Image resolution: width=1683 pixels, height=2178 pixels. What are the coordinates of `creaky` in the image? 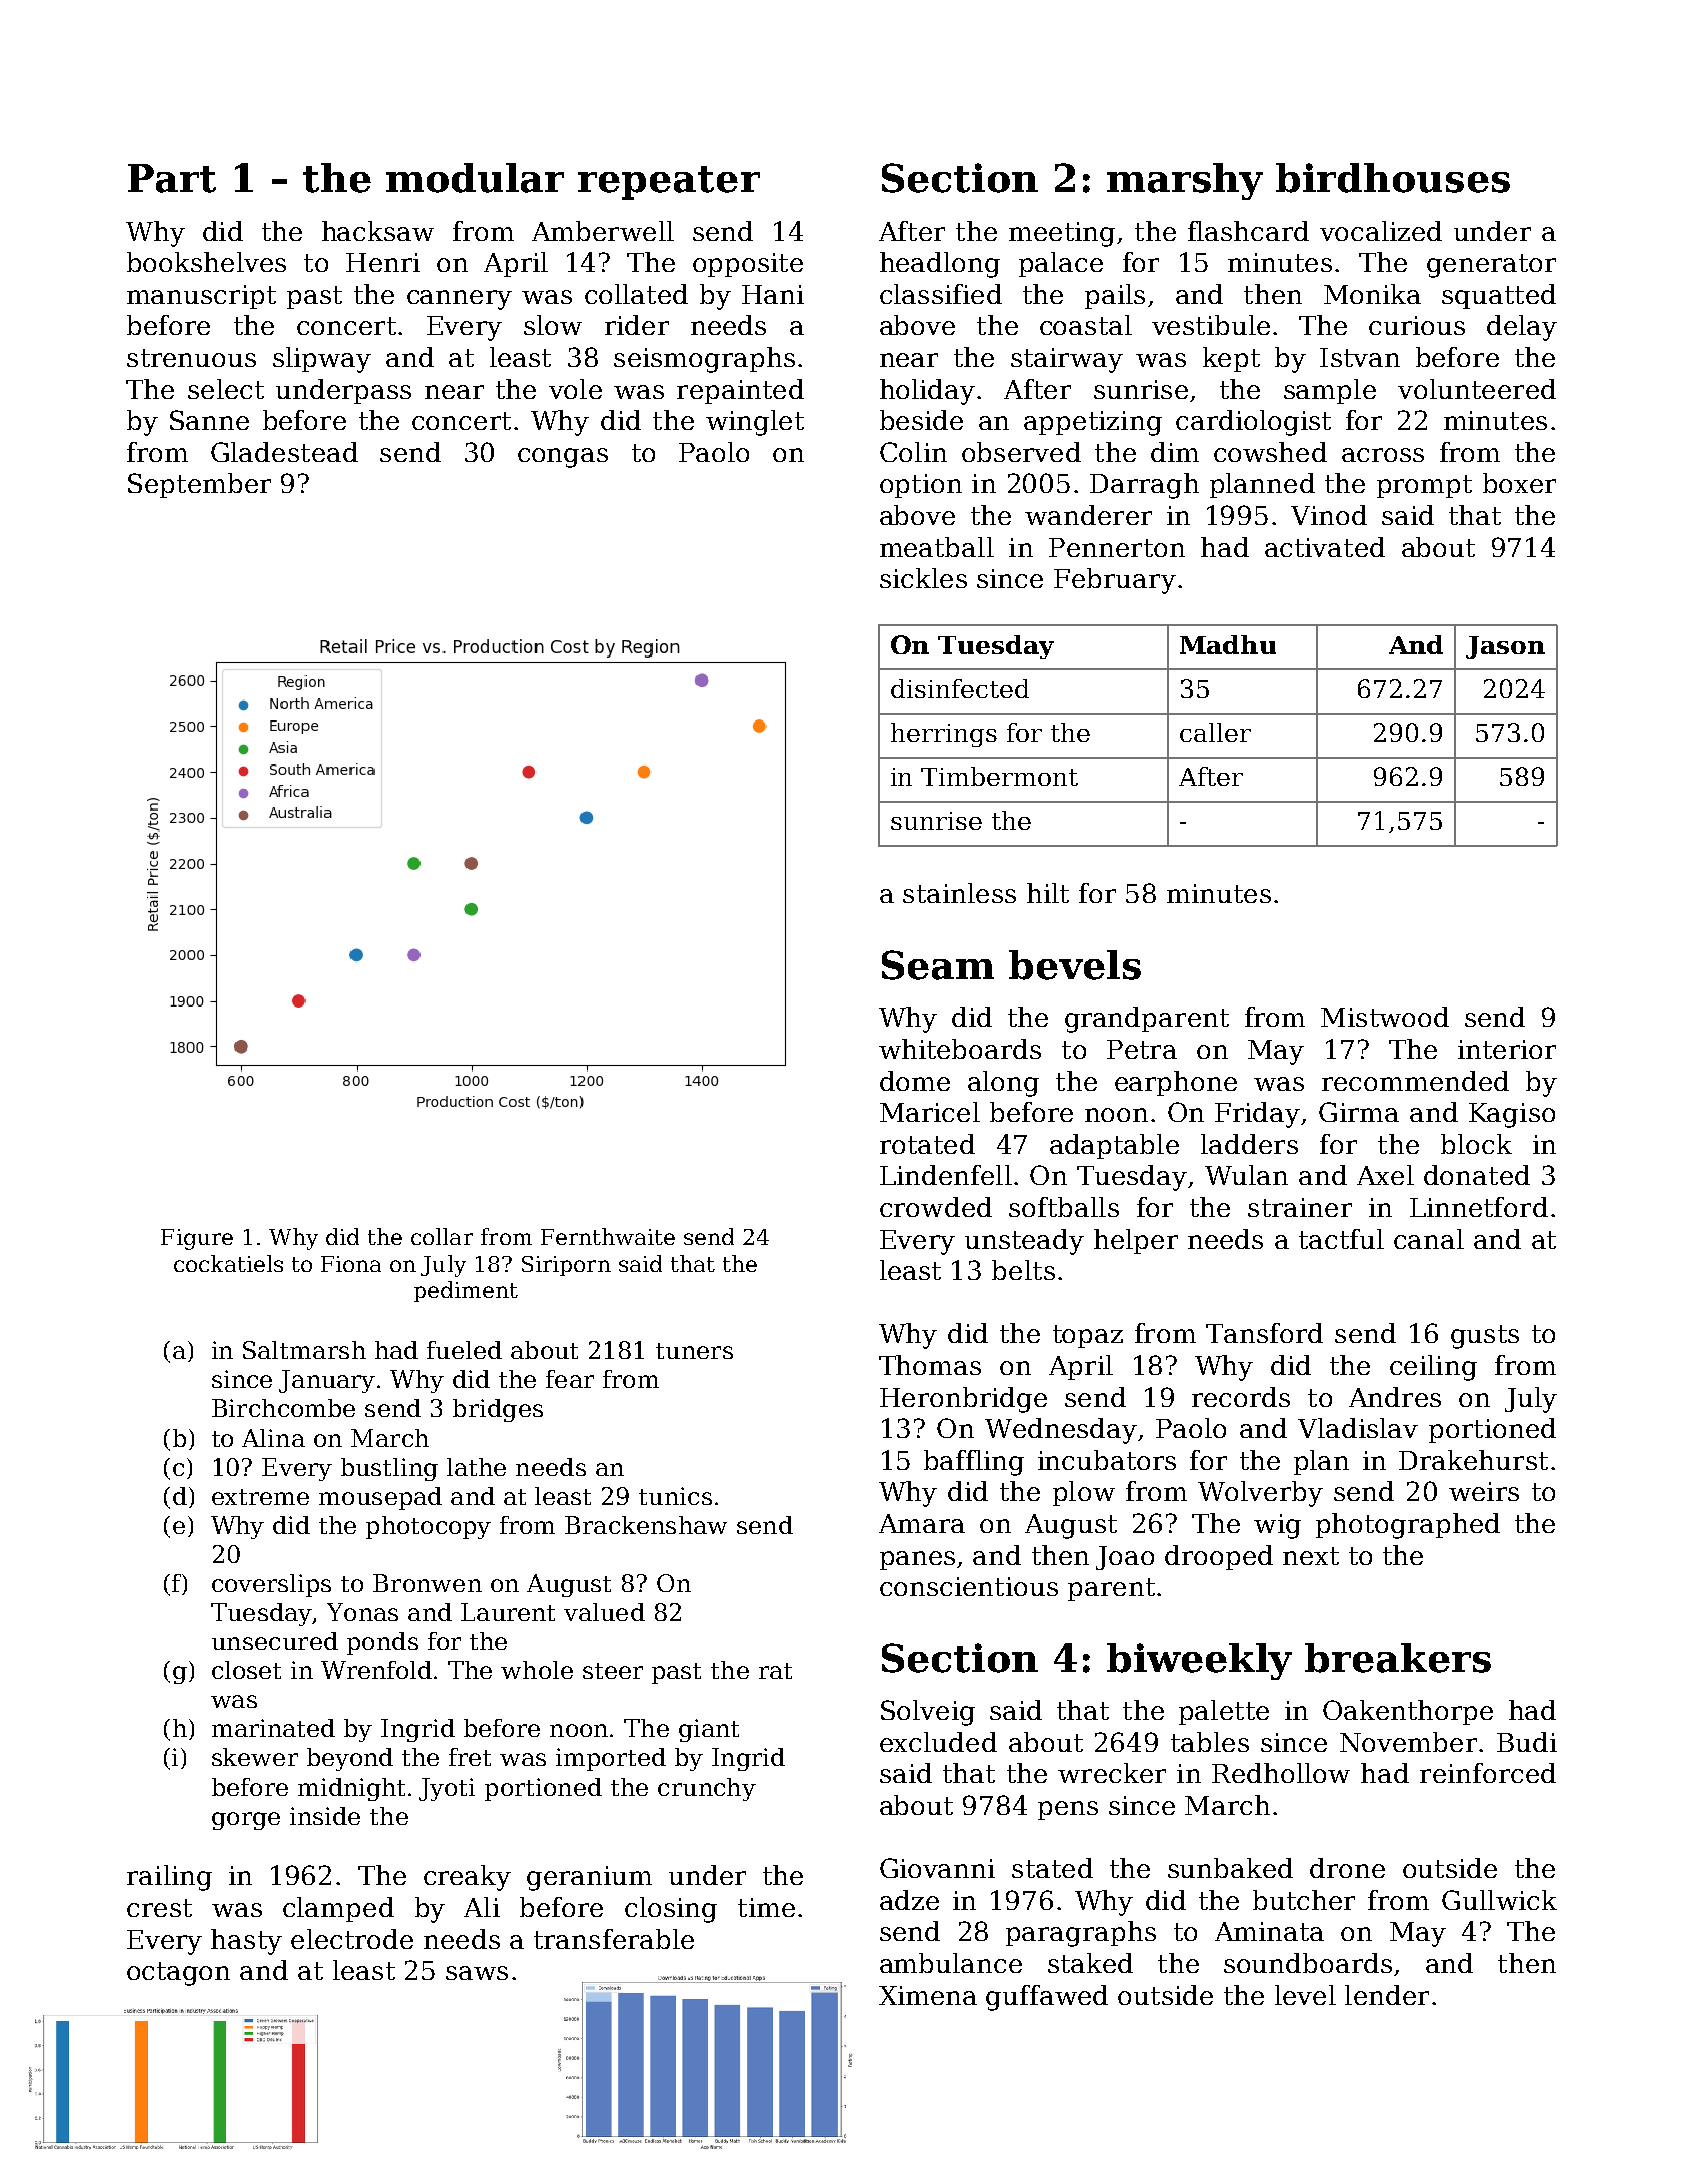 It's located at (467, 1878).
